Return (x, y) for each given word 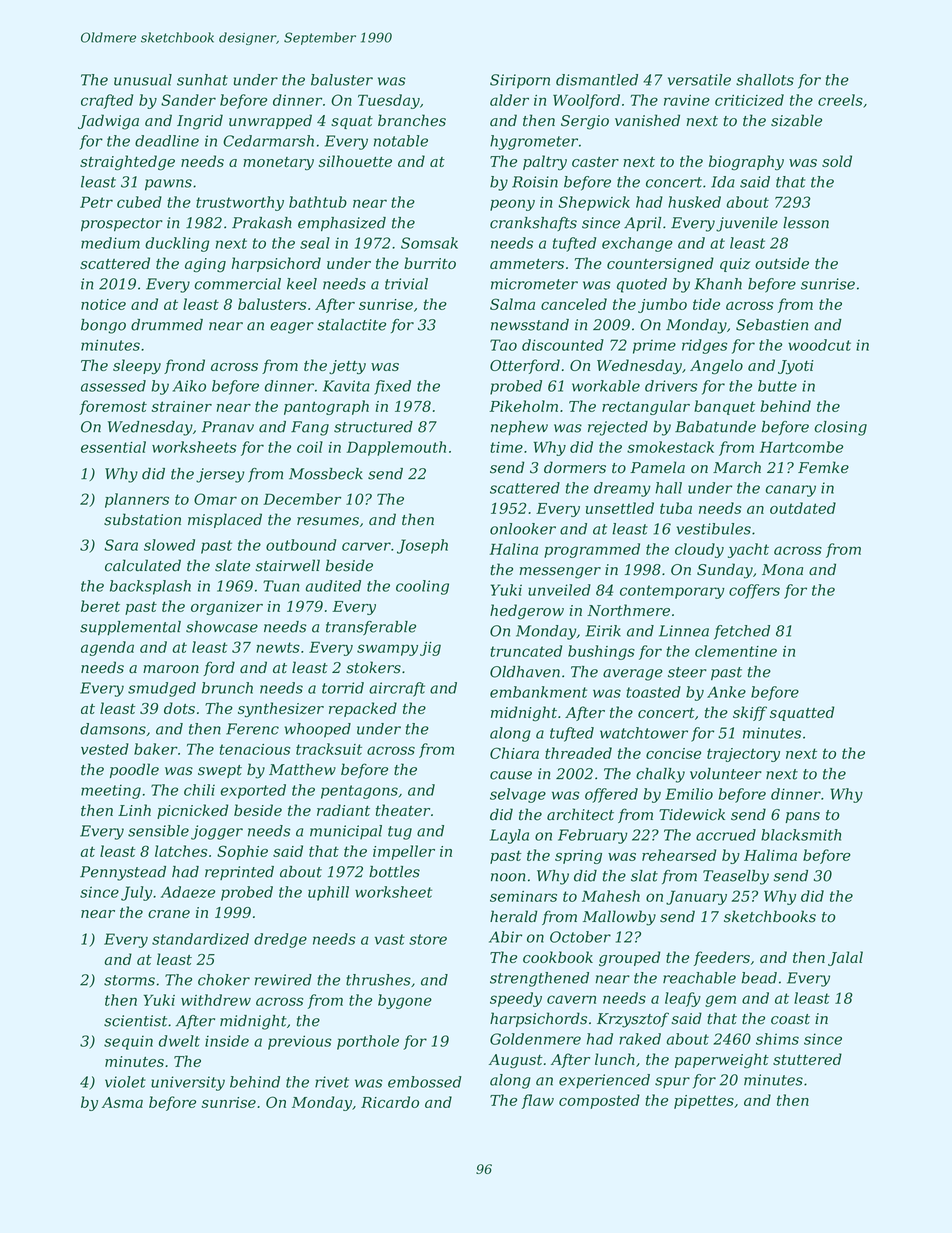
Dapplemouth (396, 448)
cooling (422, 587)
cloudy (699, 550)
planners (137, 500)
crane (169, 914)
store (428, 939)
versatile (699, 80)
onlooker (523, 529)
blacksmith (801, 835)
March (737, 467)
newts (278, 647)
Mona (782, 570)
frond (184, 366)
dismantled (597, 80)
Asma (122, 1102)
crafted (107, 101)
